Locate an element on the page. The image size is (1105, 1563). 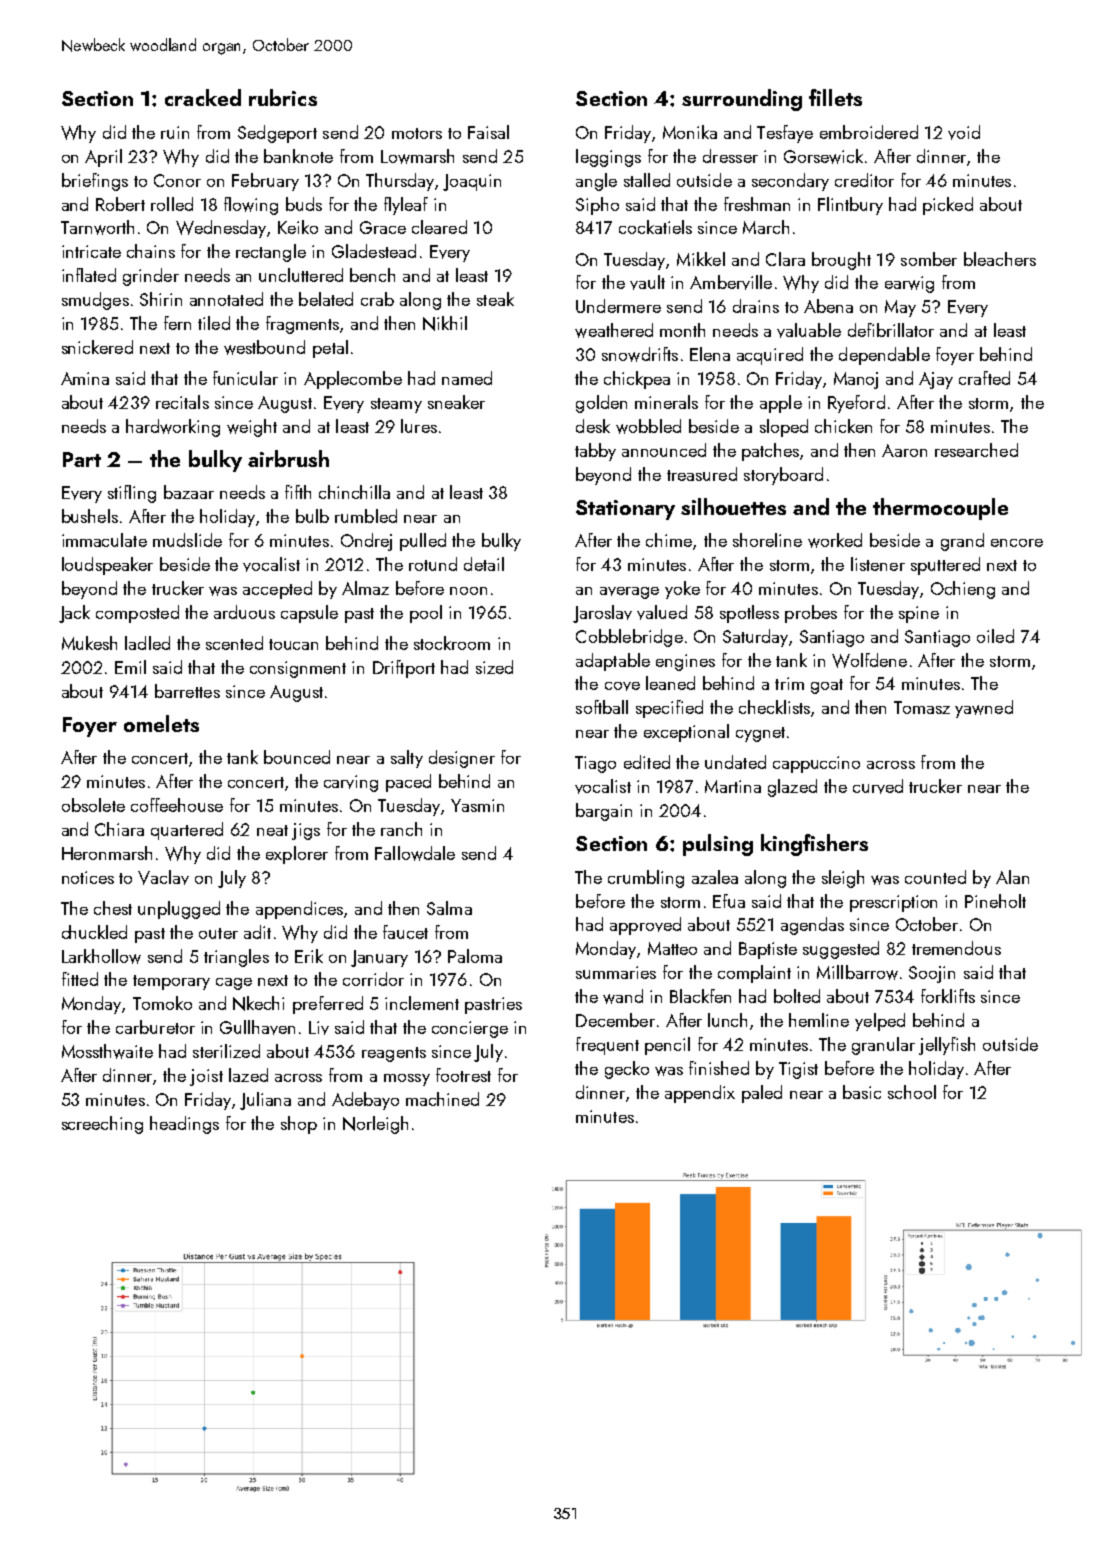
approved is located at coordinates (645, 926).
